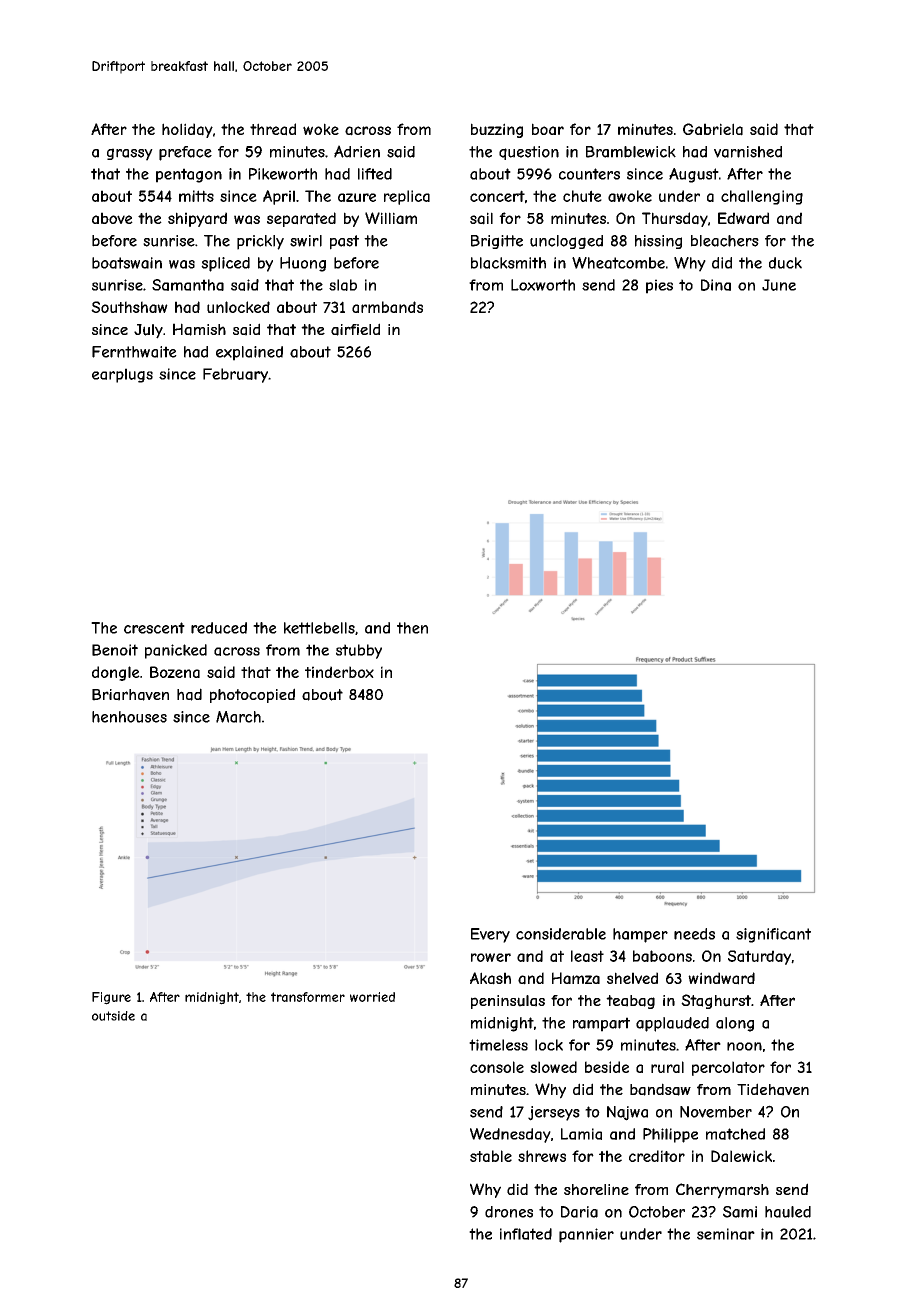  What do you see at coordinates (176, 651) in the screenshot?
I see `panicked` at bounding box center [176, 651].
